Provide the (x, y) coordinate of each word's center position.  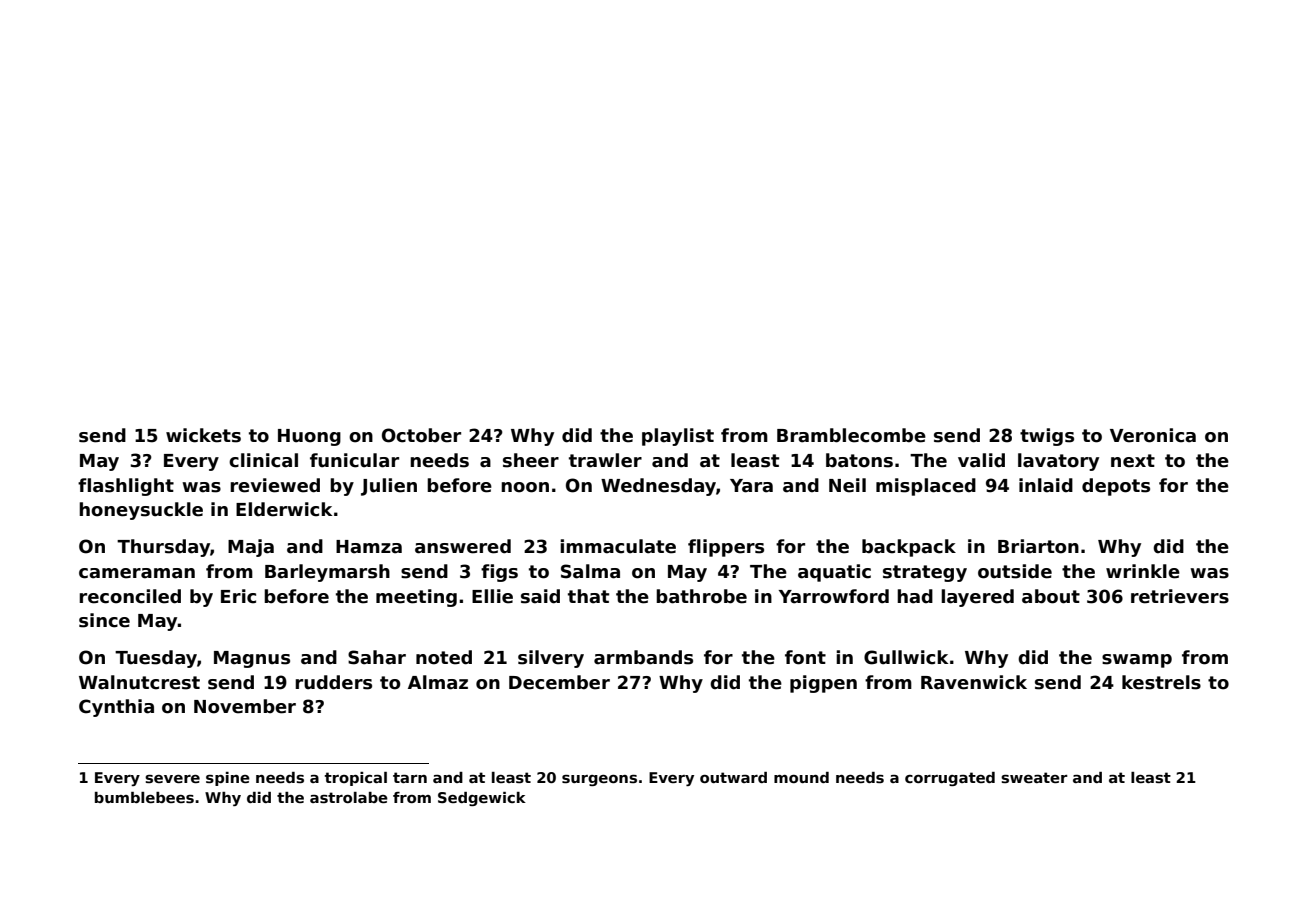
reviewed (275, 485)
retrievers (1180, 596)
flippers (726, 548)
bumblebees (144, 797)
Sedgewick (482, 799)
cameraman (137, 573)
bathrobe (701, 596)
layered (977, 598)
